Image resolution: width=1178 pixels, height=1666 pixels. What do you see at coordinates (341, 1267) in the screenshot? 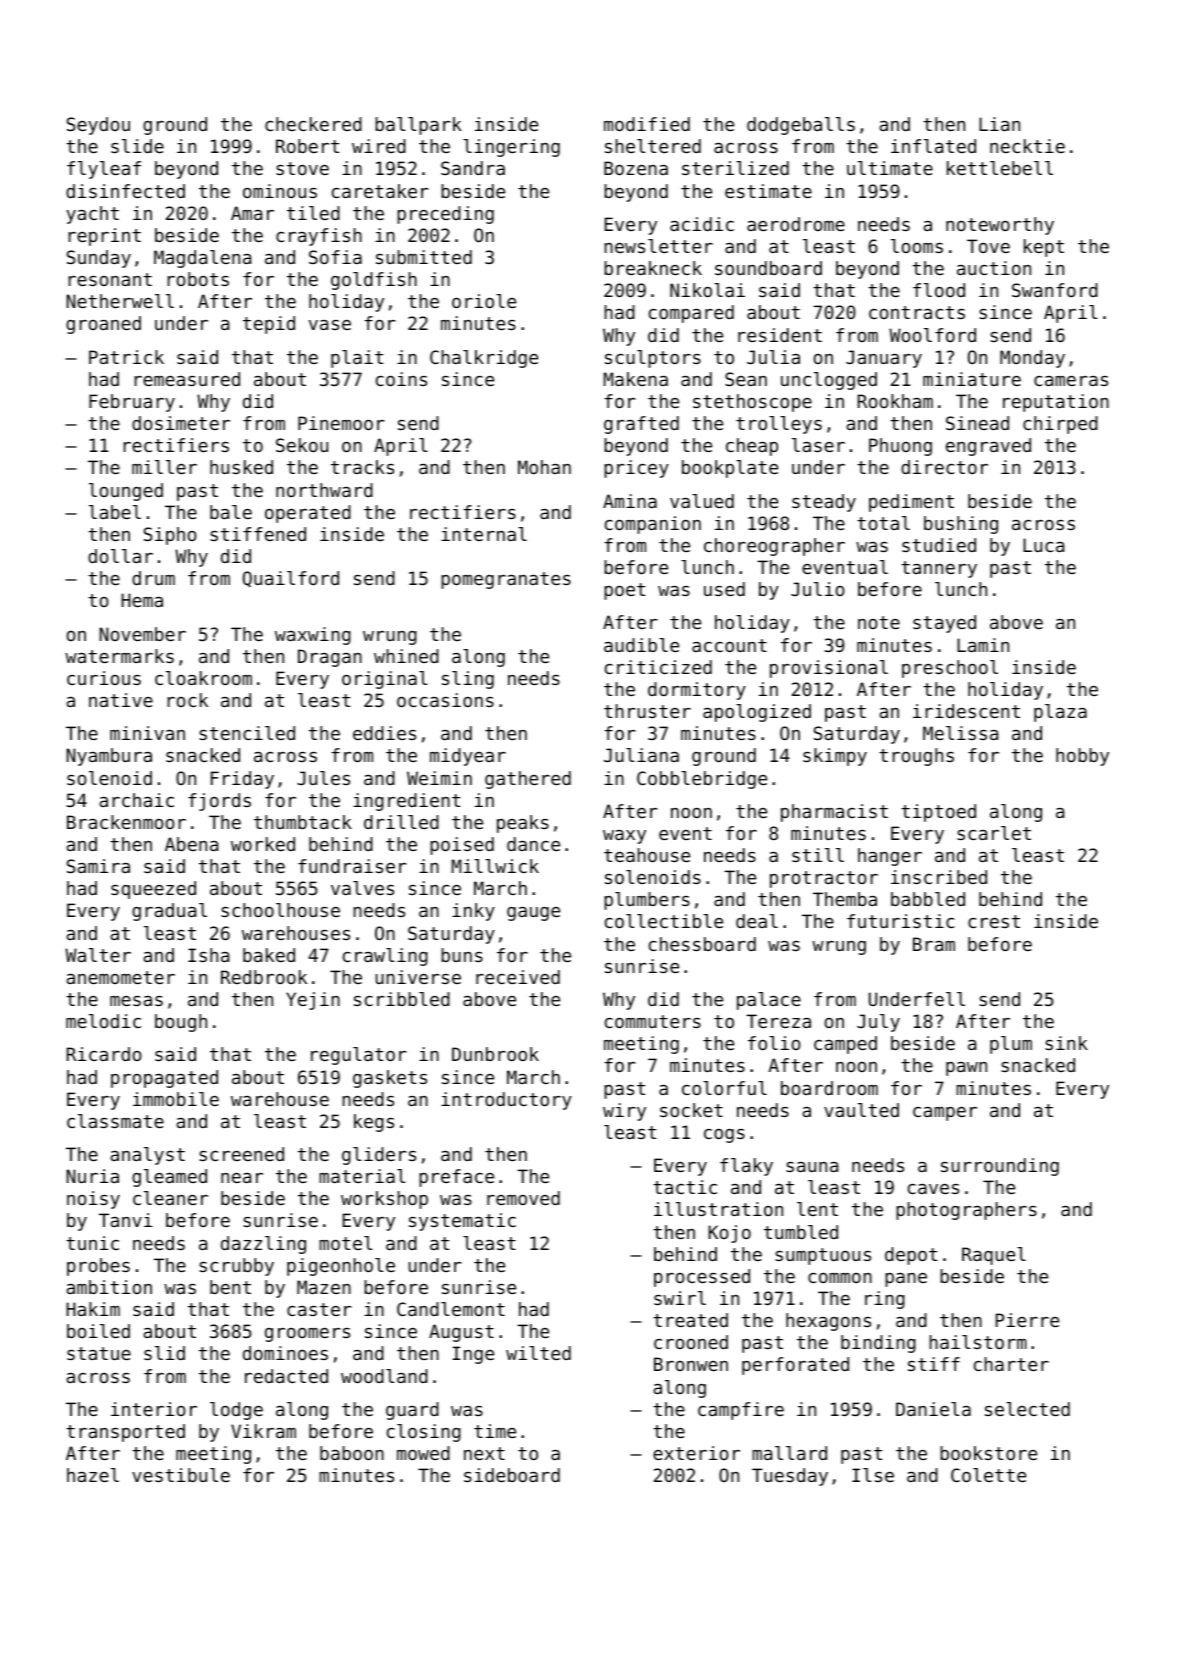
I see `pigeonhole` at bounding box center [341, 1267].
